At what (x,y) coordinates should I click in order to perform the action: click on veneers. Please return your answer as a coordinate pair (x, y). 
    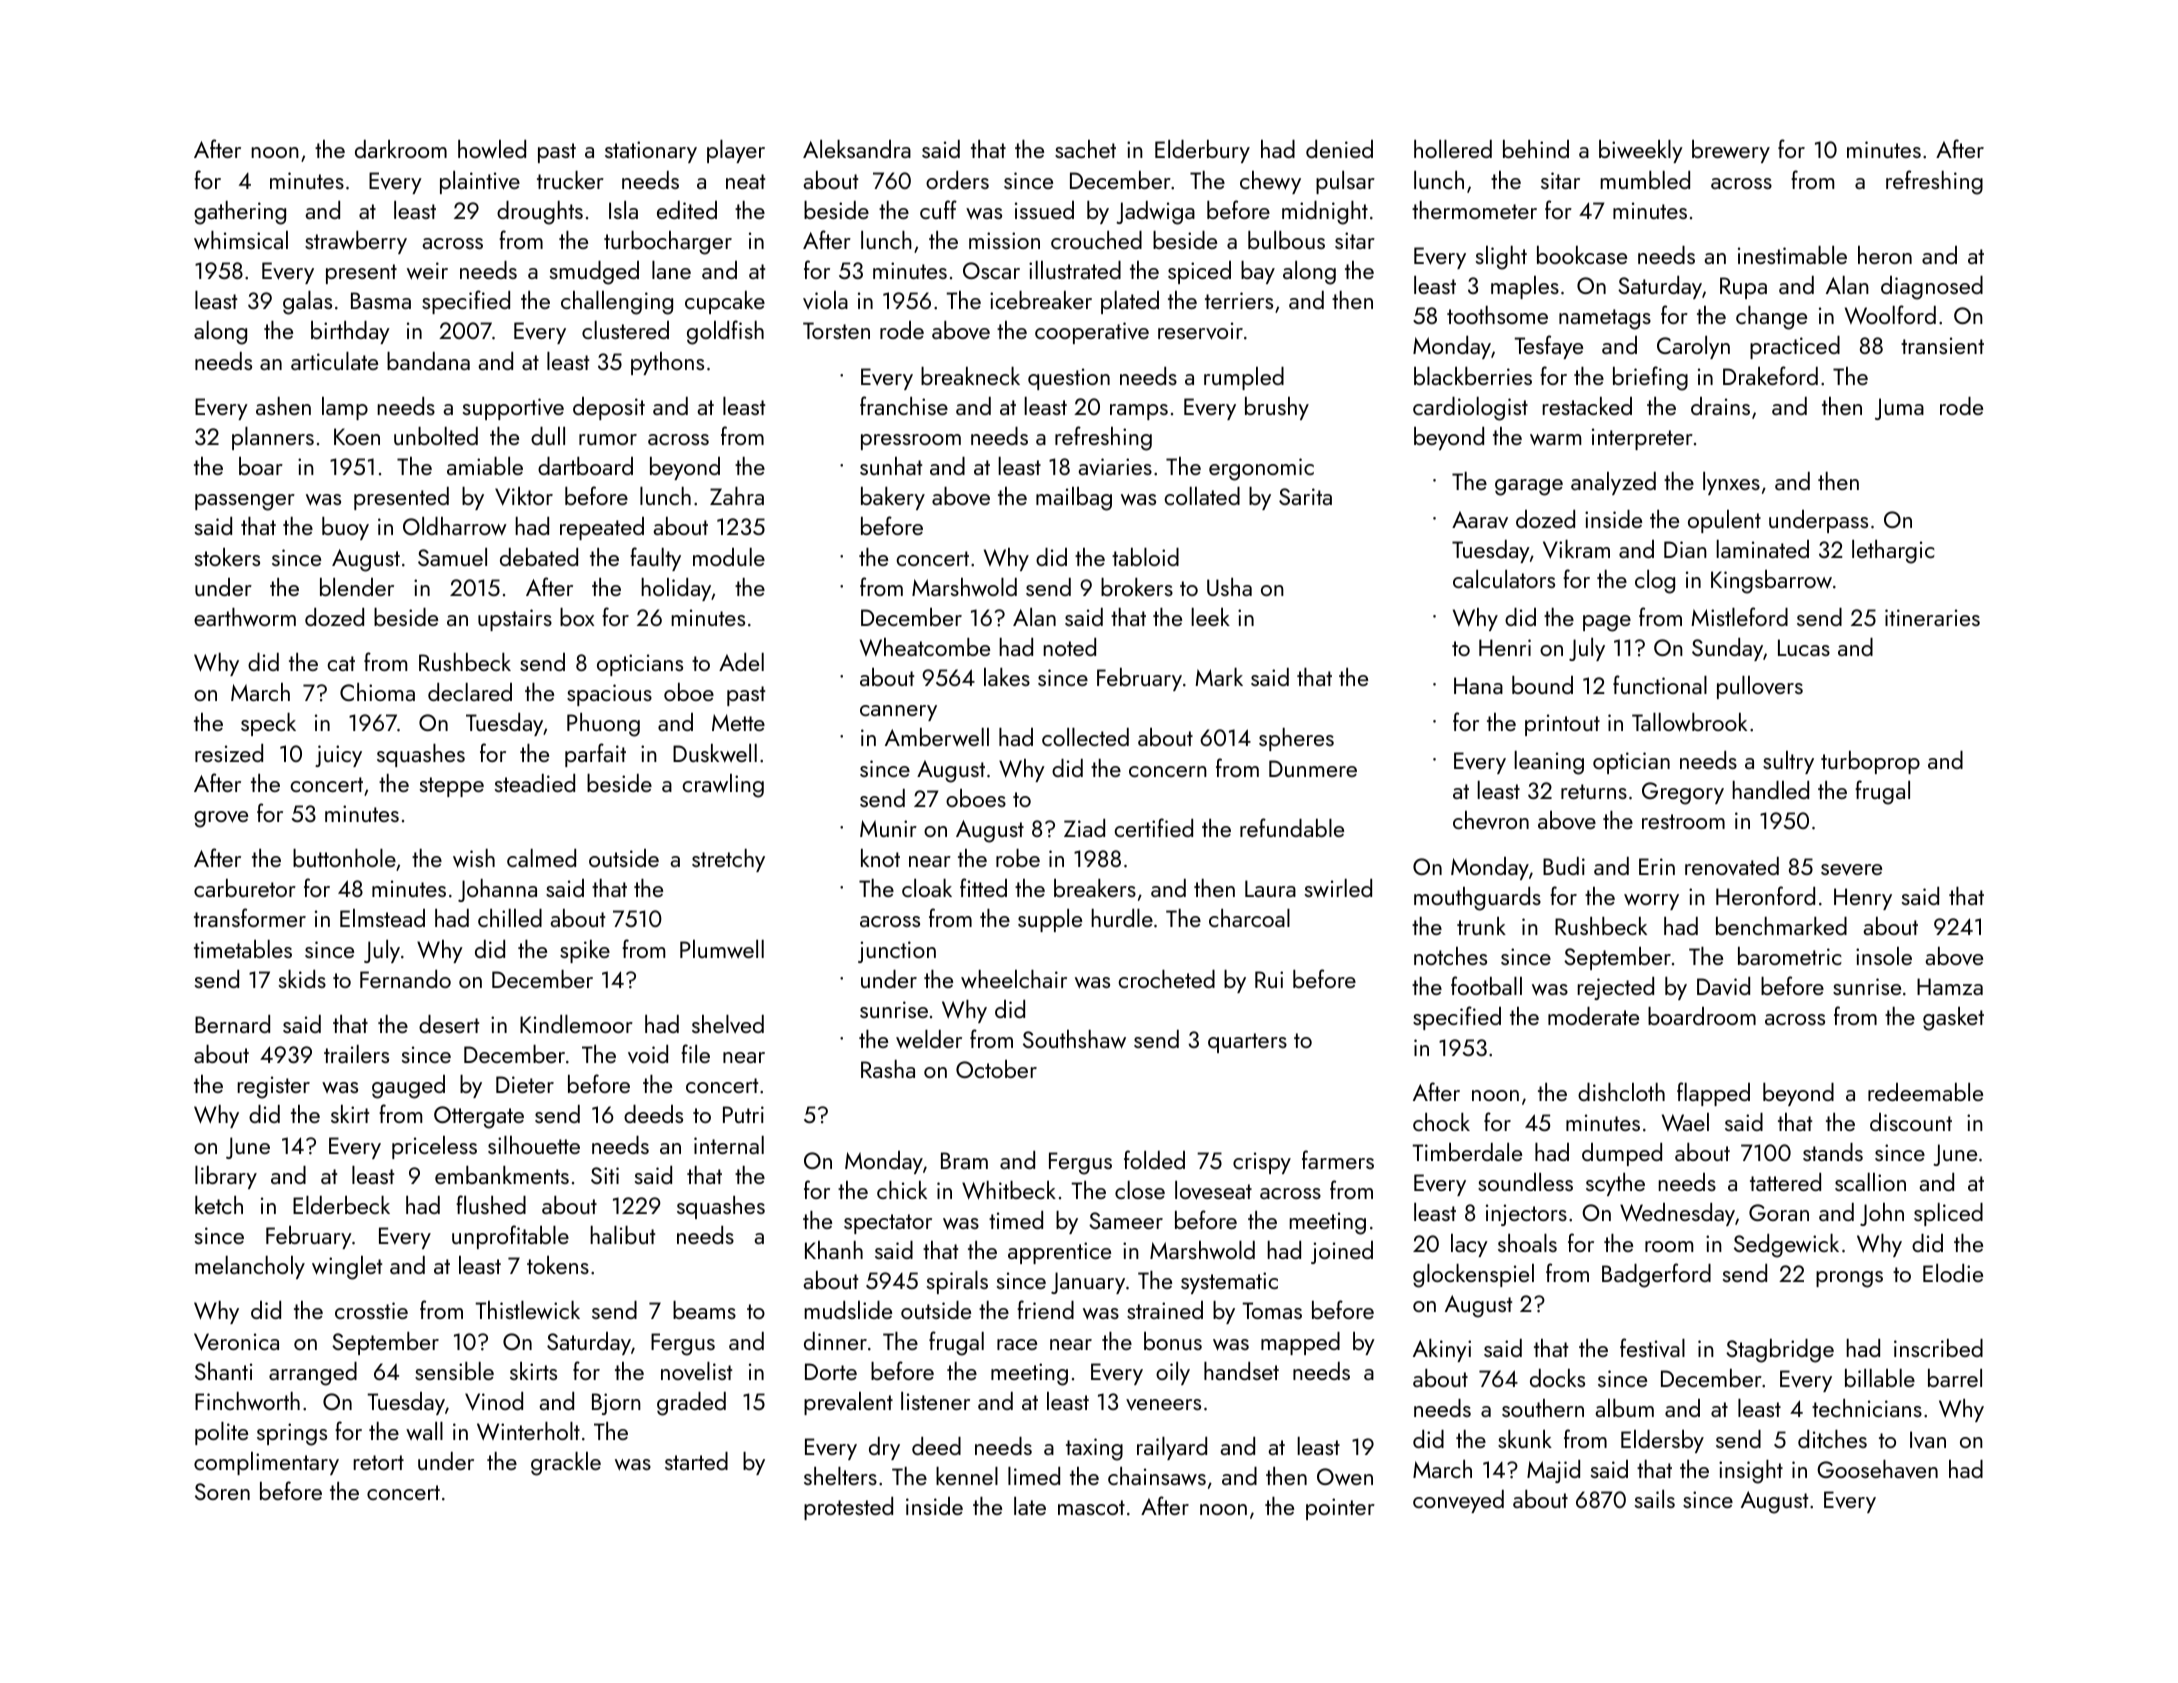
    Looking at the image, I should click on (1163, 1405).
